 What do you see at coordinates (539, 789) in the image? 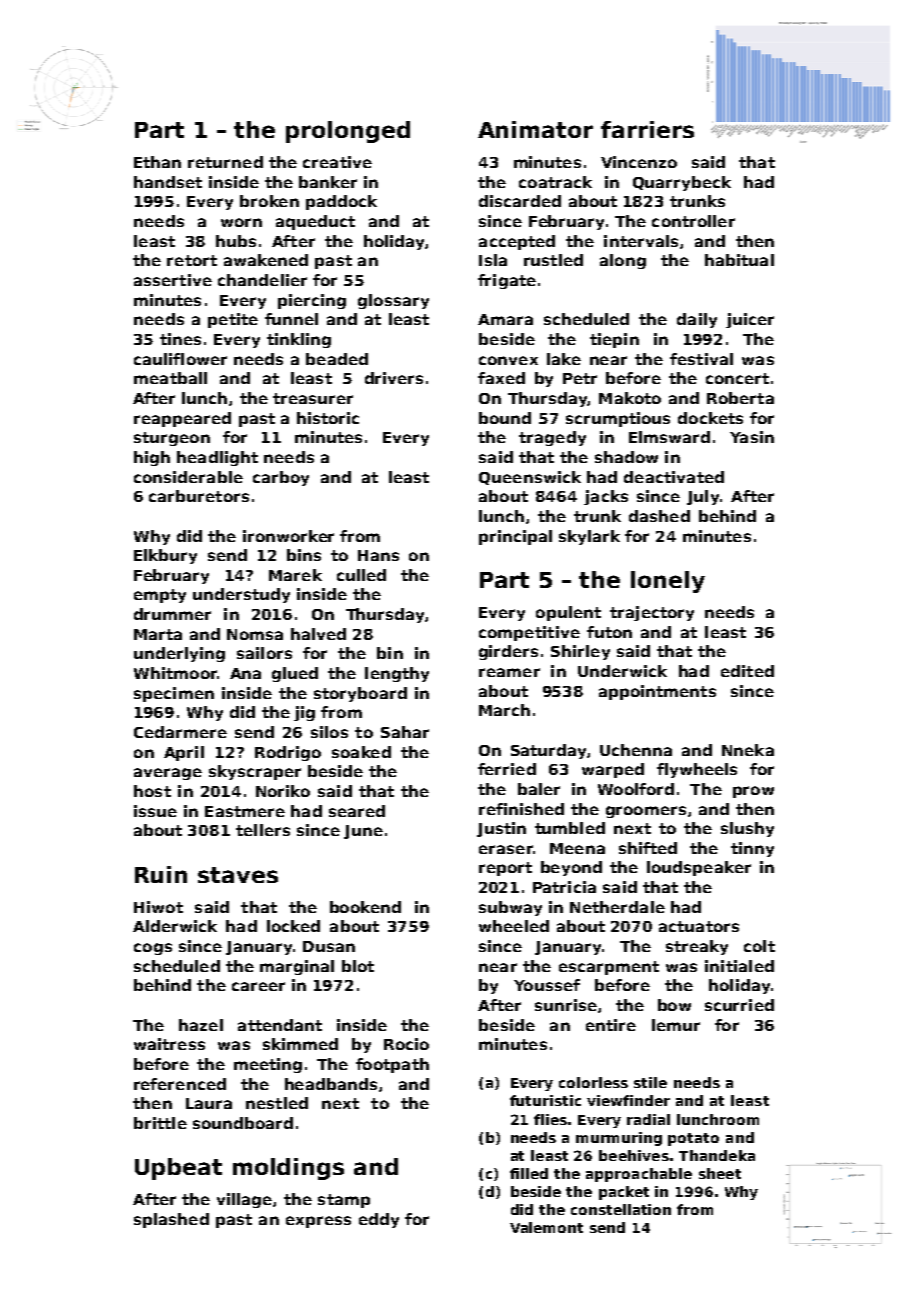
I see `baler` at bounding box center [539, 789].
